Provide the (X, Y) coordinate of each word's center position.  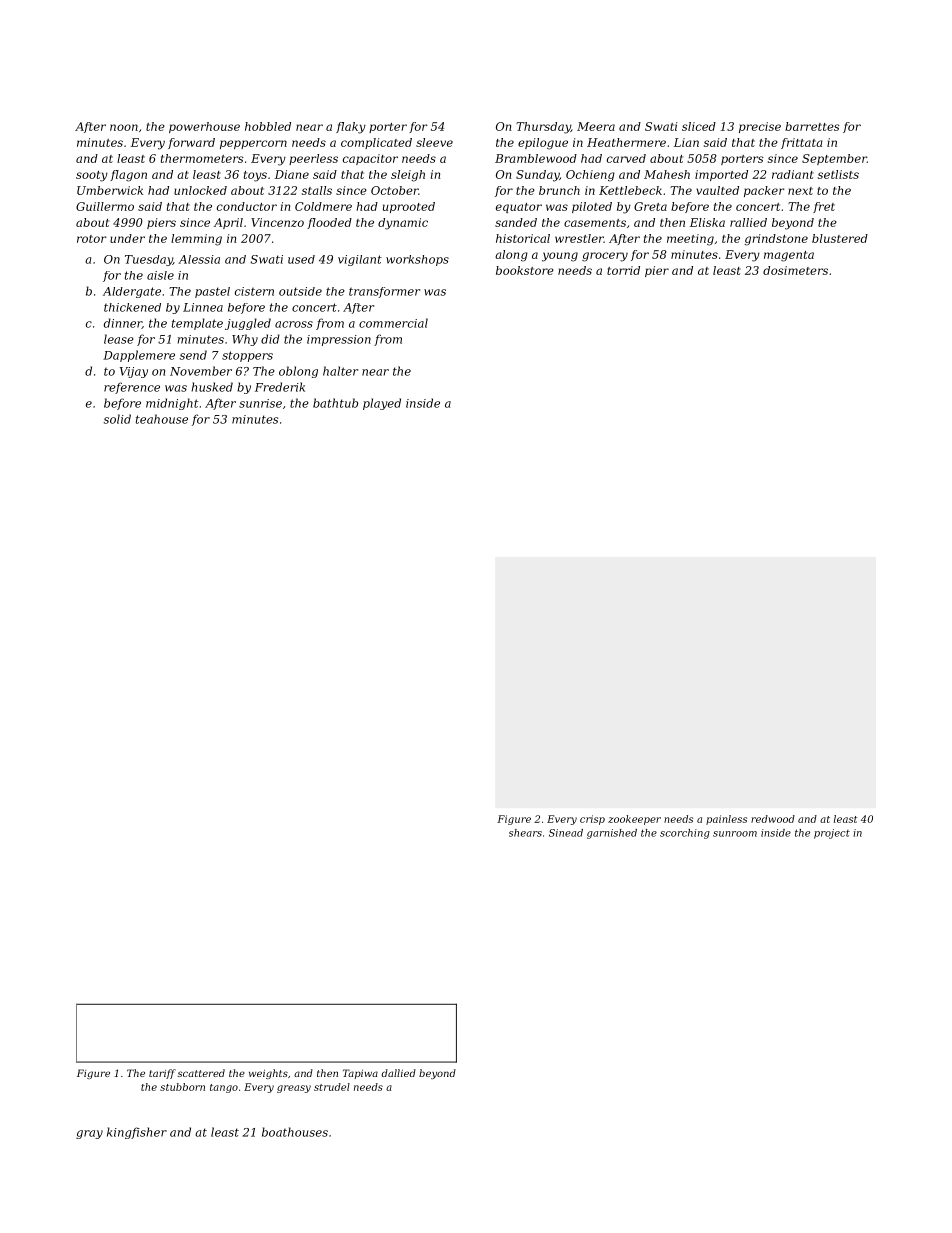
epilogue (543, 144)
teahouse (162, 419)
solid (117, 419)
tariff (162, 1074)
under (127, 238)
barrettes (812, 126)
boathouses (295, 1132)
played (382, 404)
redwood (773, 819)
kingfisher (137, 1133)
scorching (685, 834)
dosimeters (795, 270)
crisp (592, 820)
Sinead (566, 833)
